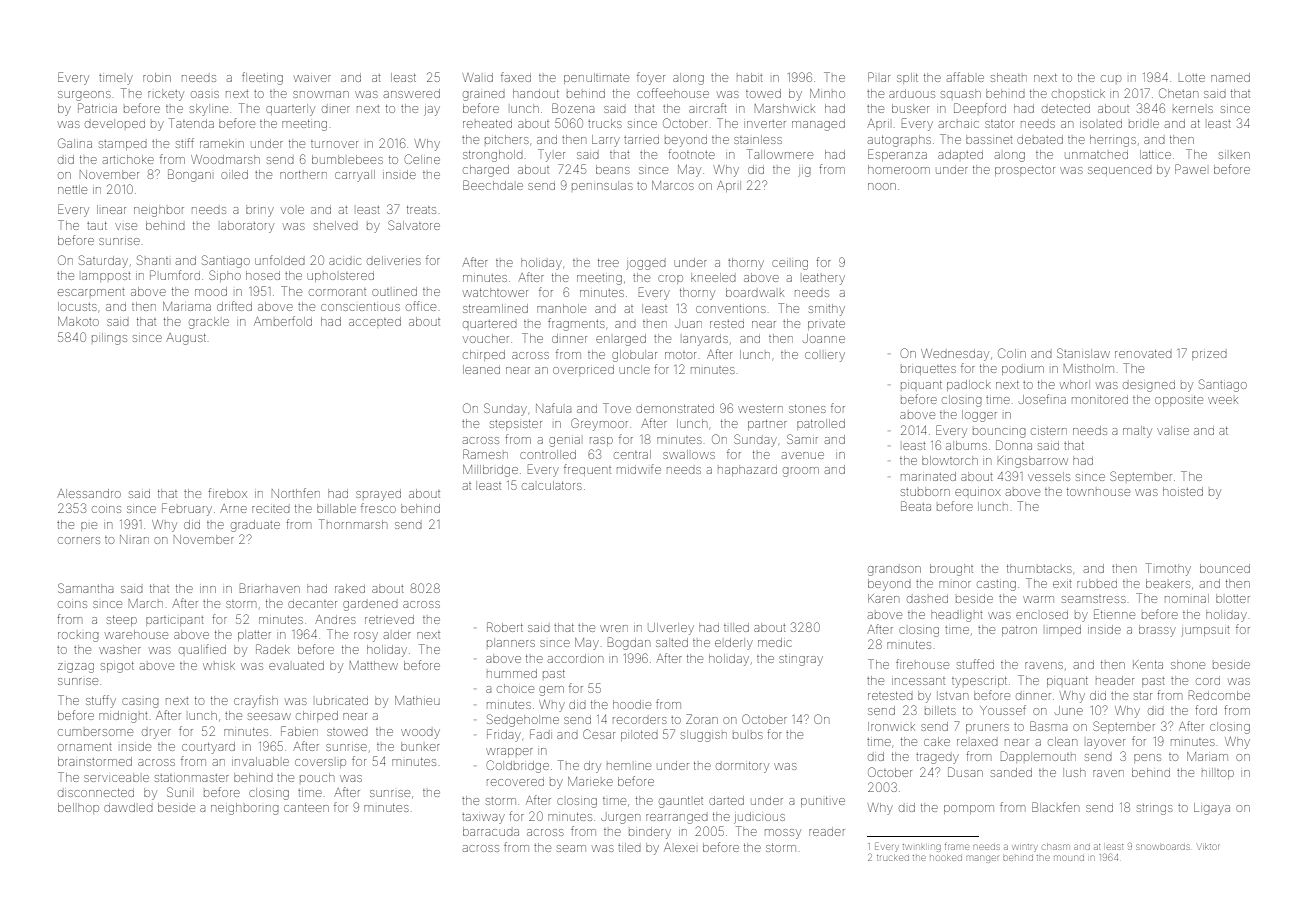 The width and height of the image is (1308, 924). I want to click on partner, so click(767, 425).
